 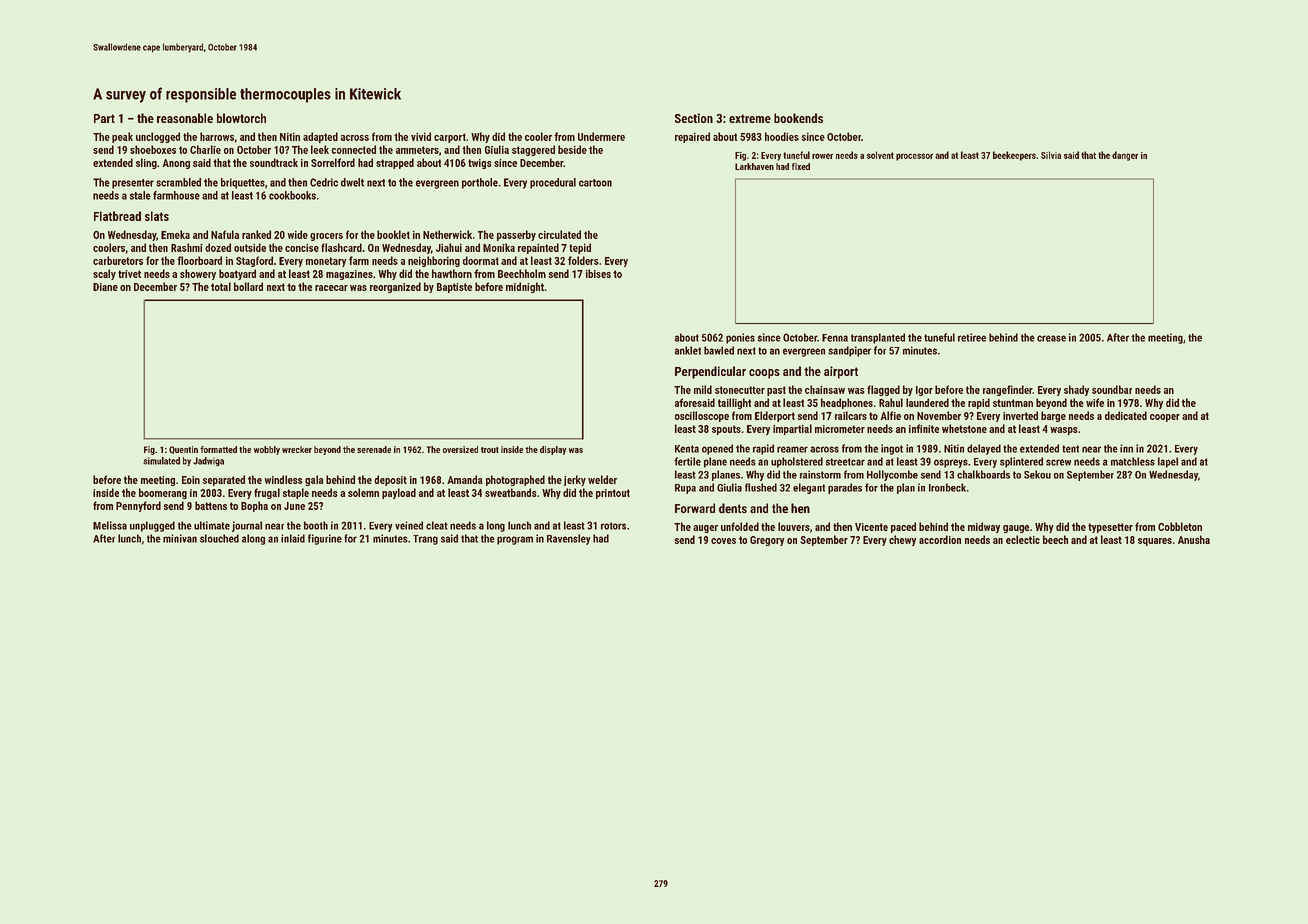 I want to click on bookends, so click(x=798, y=118).
